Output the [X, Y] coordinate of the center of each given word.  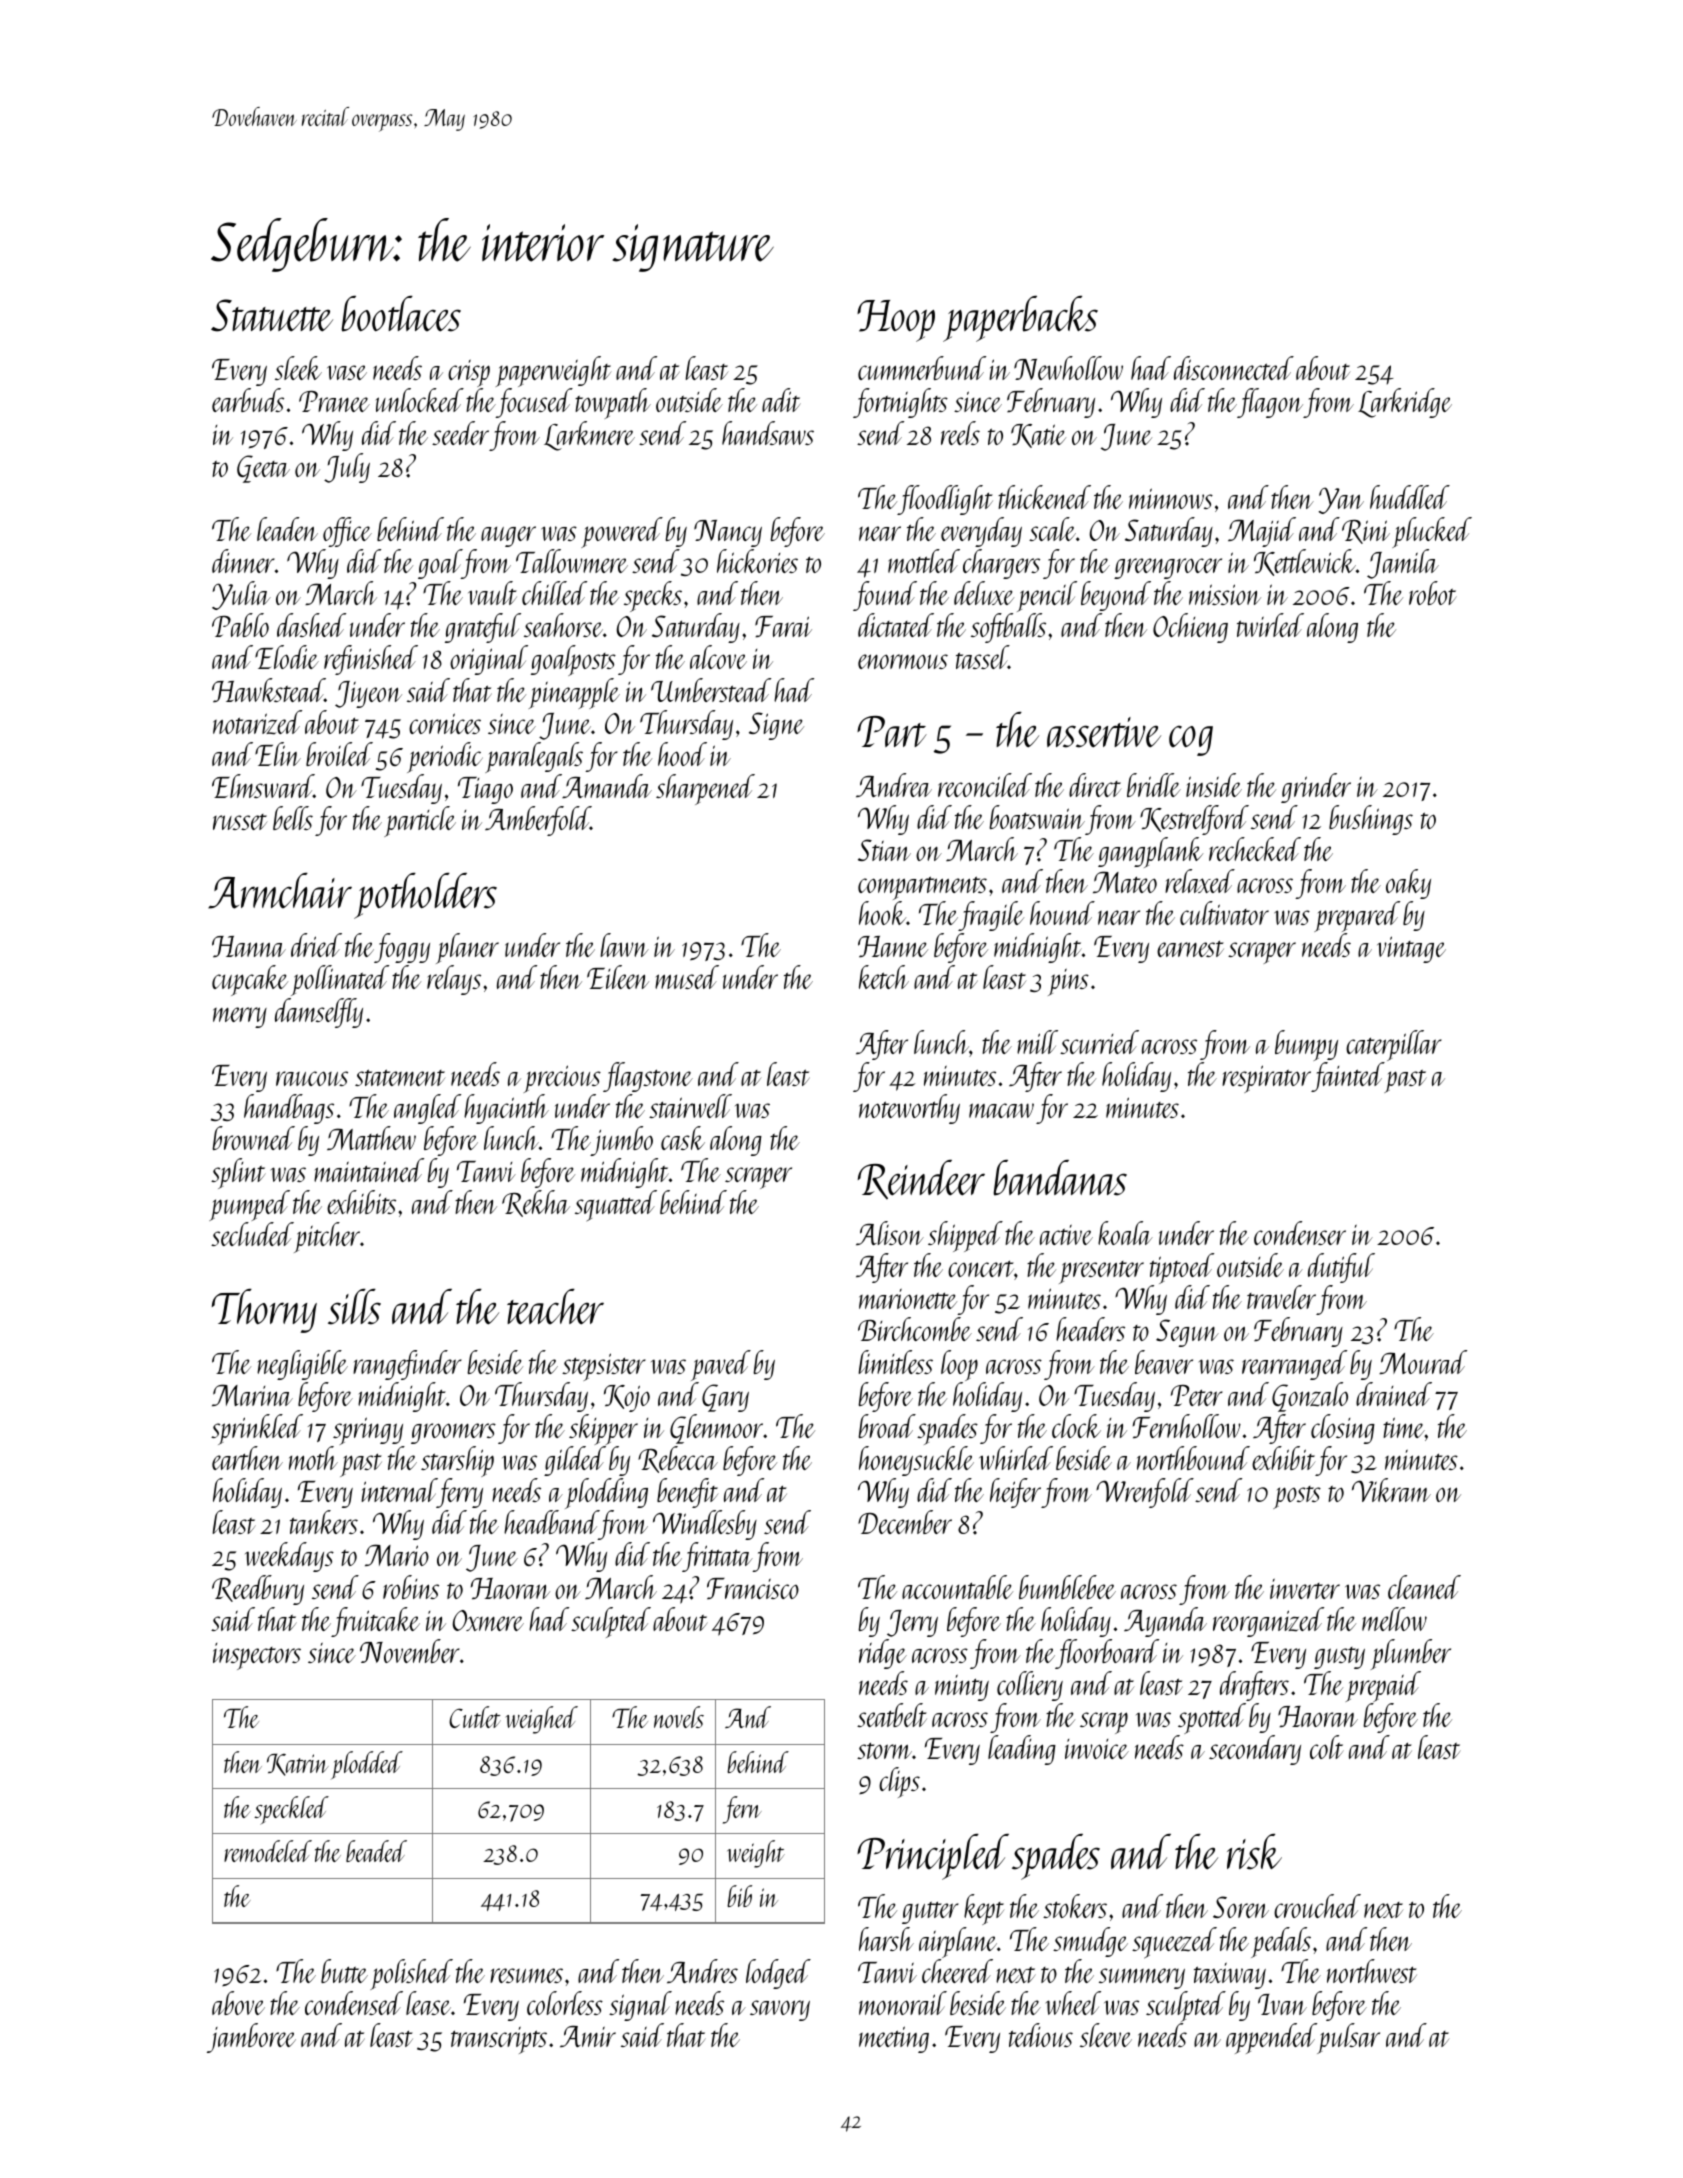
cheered [957, 1971]
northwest [1372, 1971]
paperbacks [1020, 319]
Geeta [263, 469]
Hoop [896, 321]
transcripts [499, 2040]
